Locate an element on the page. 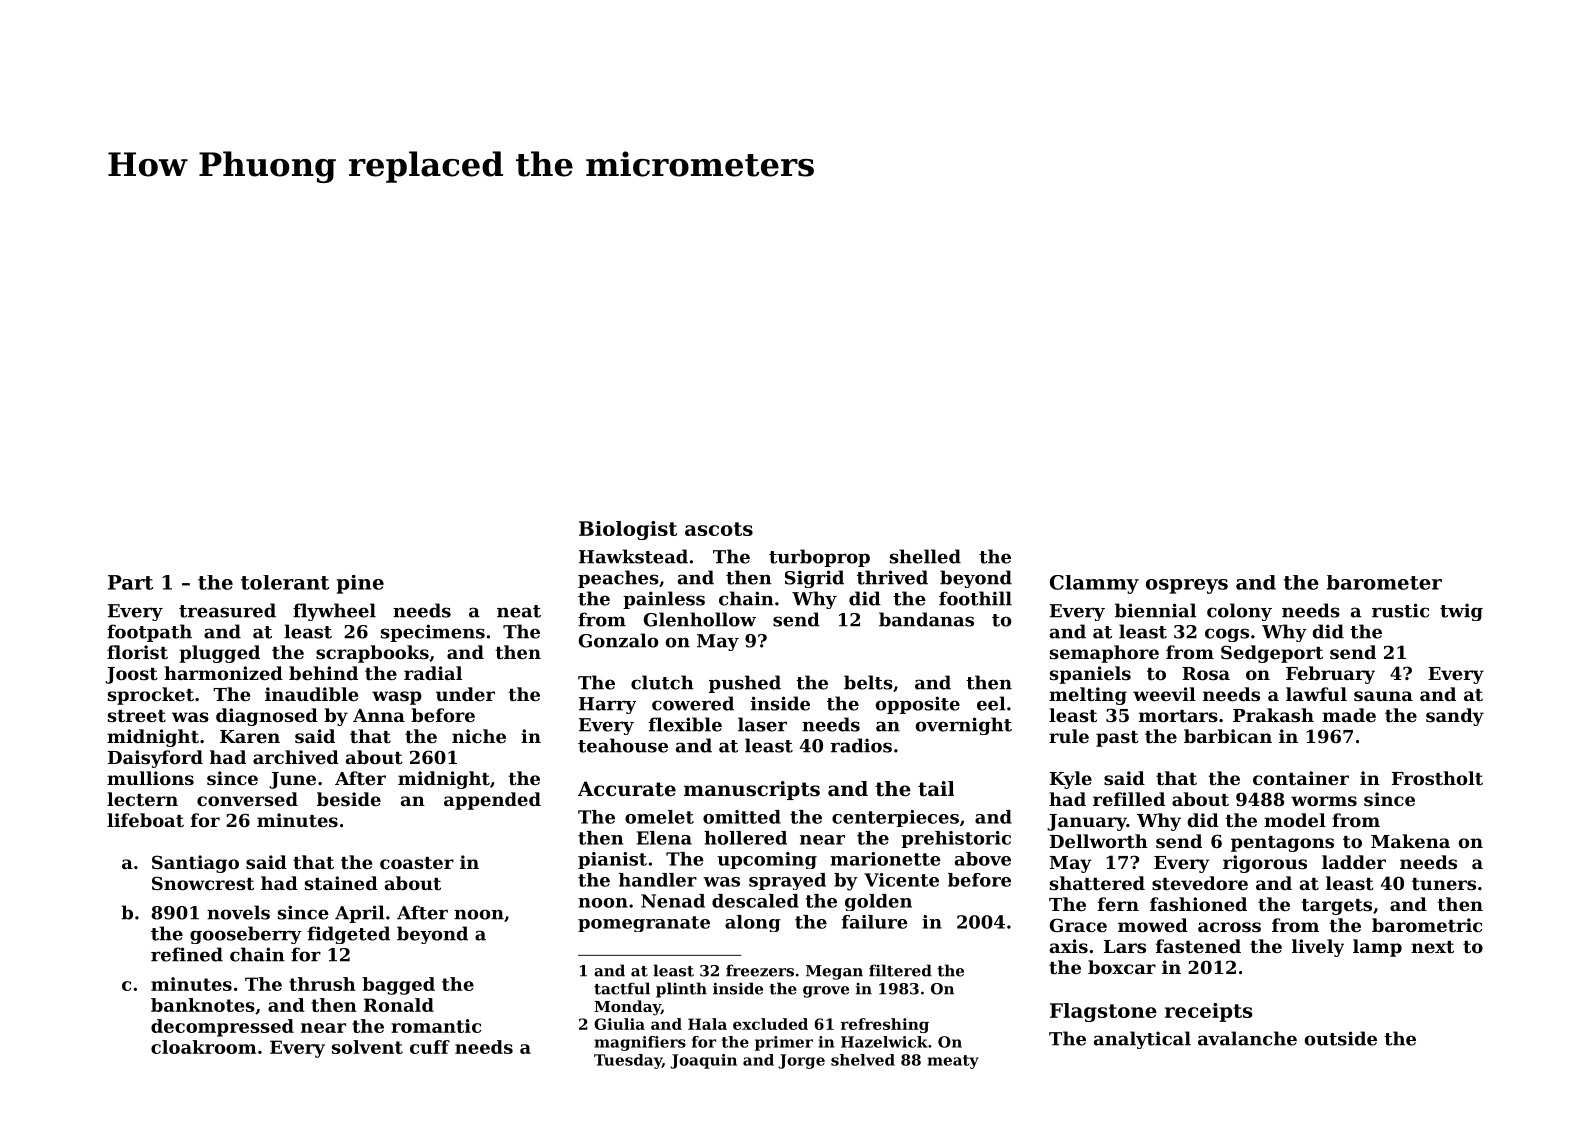 Image resolution: width=1590 pixels, height=1124 pixels. Part is located at coordinates (130, 582).
